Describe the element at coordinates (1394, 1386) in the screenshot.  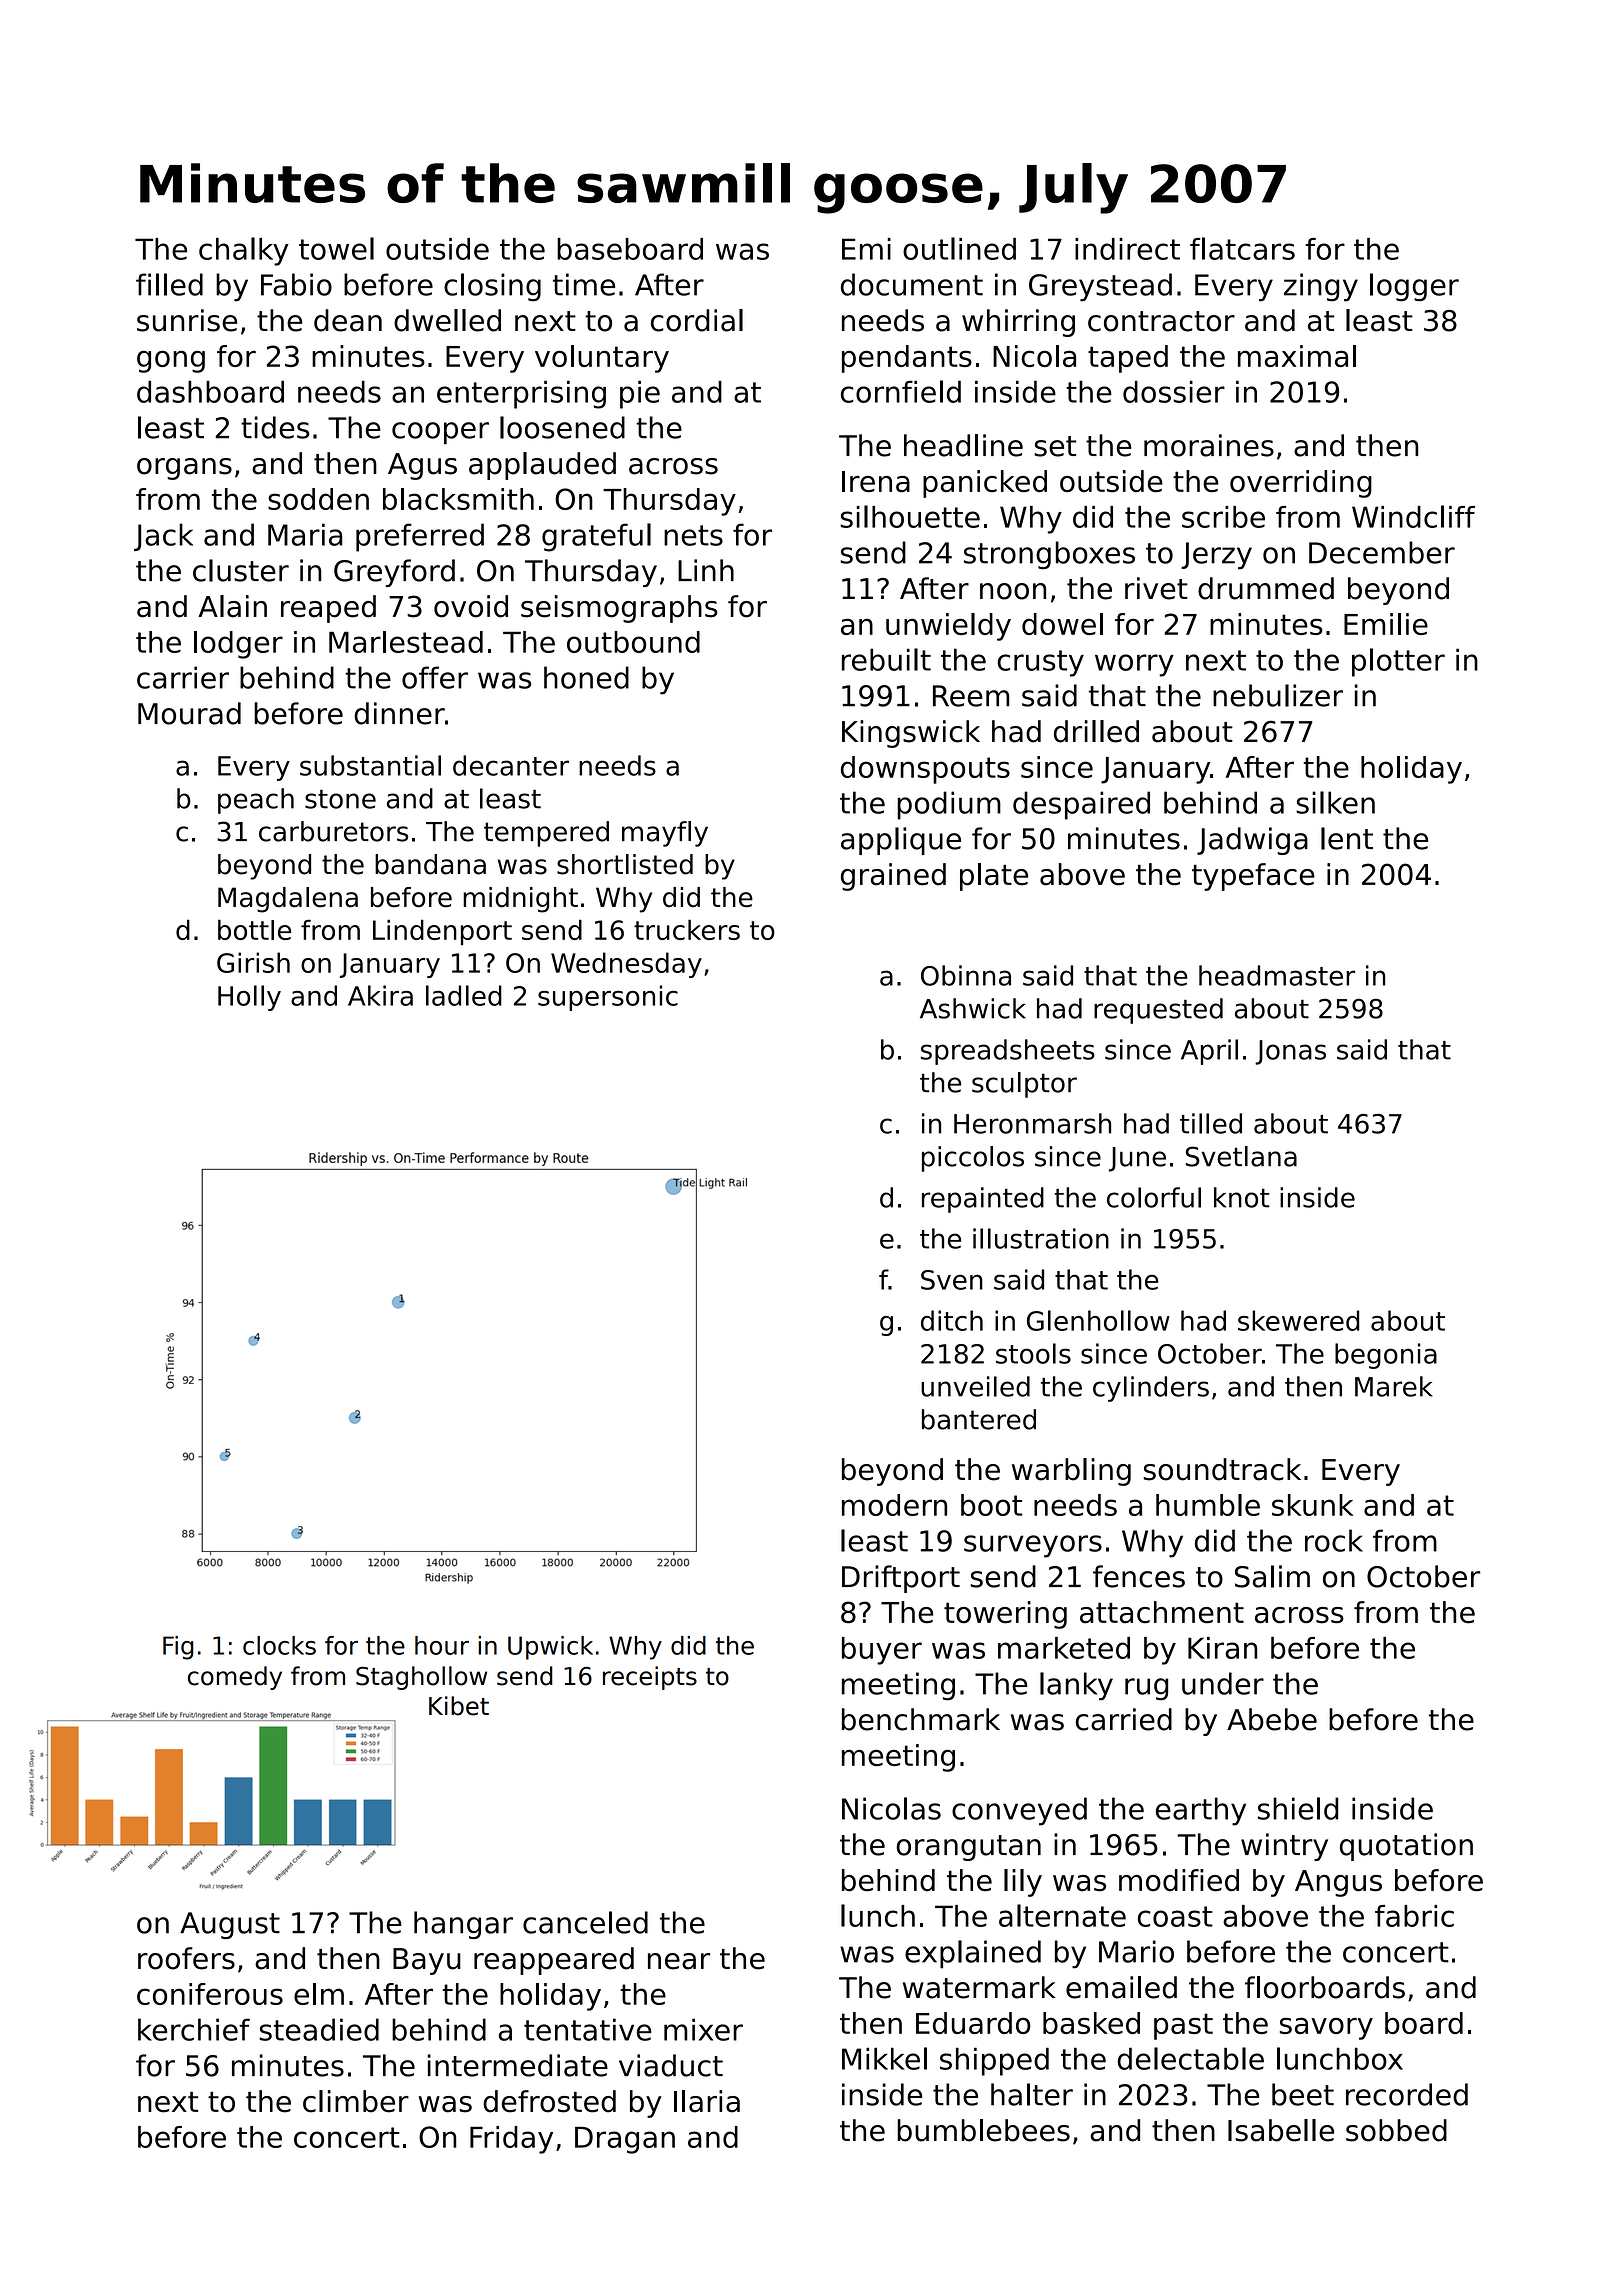
I see `Marek` at that location.
